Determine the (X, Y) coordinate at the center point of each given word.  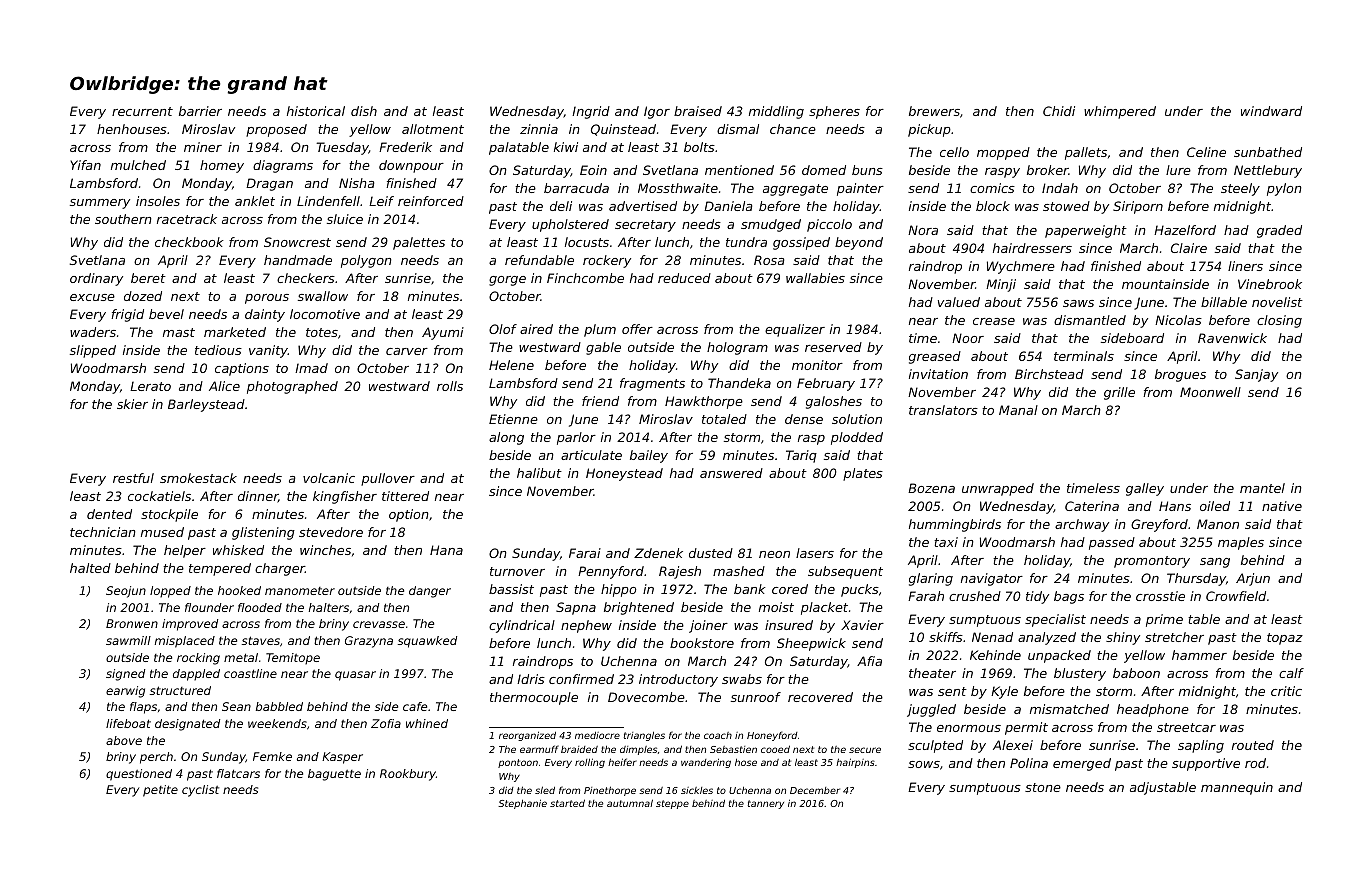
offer (637, 329)
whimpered (1120, 112)
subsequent (845, 572)
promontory (1152, 562)
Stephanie (522, 804)
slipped (93, 351)
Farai (585, 553)
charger (280, 569)
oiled (1215, 506)
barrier (200, 111)
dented (109, 514)
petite (160, 791)
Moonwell (1210, 392)
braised (698, 111)
